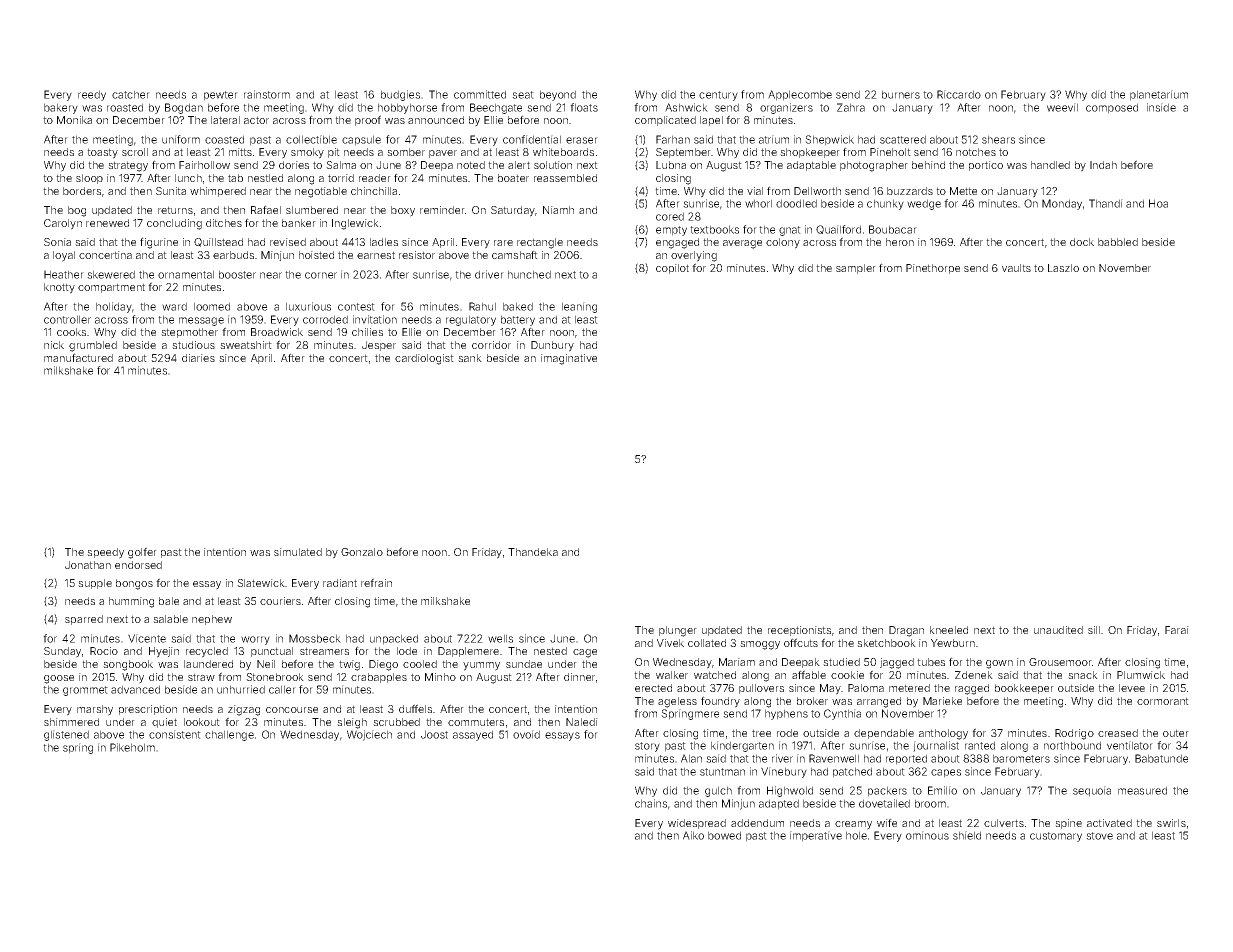 The width and height of the document is (1233, 952). I want to click on ditches, so click(224, 223).
